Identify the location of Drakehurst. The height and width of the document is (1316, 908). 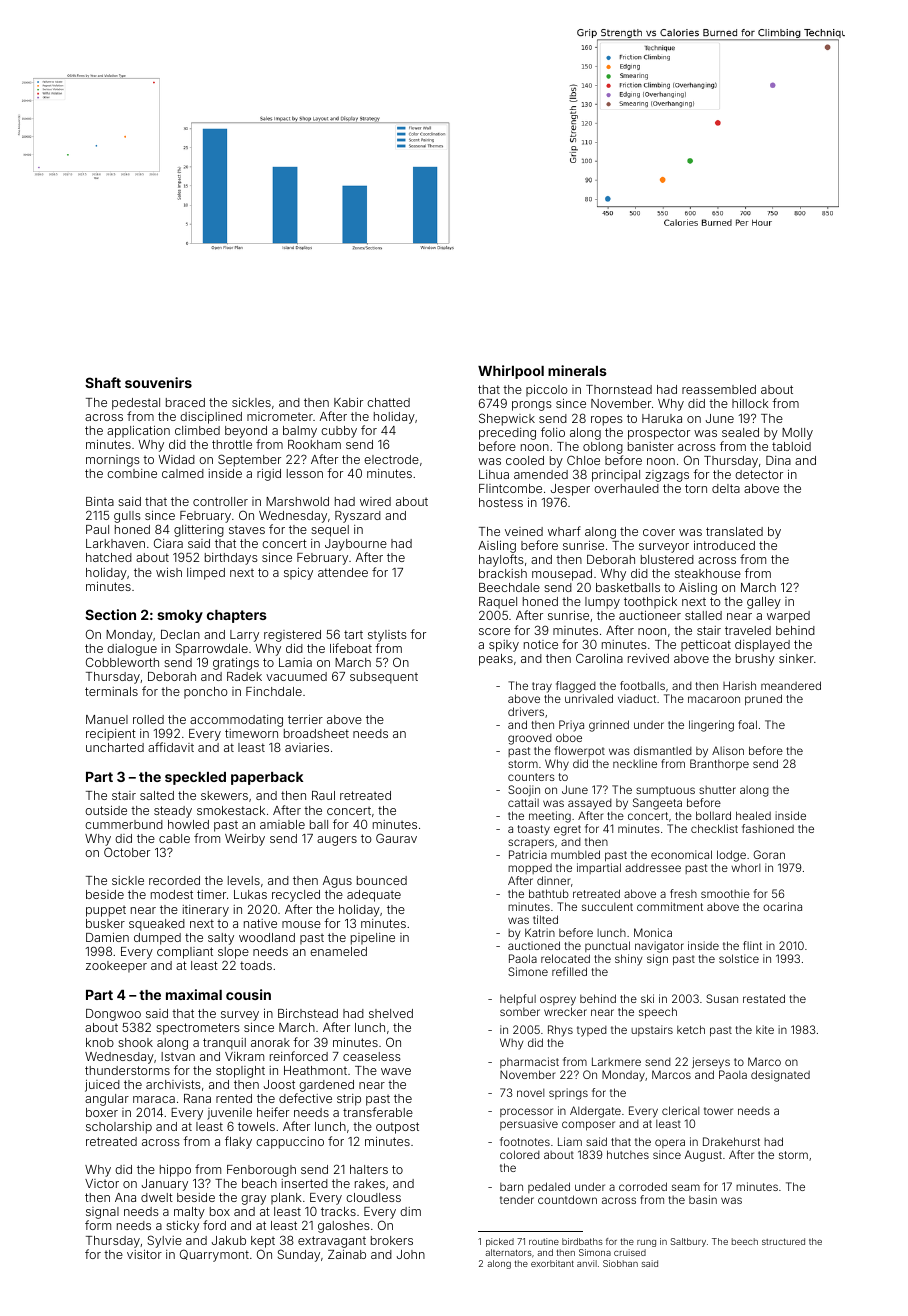
(731, 1141).
